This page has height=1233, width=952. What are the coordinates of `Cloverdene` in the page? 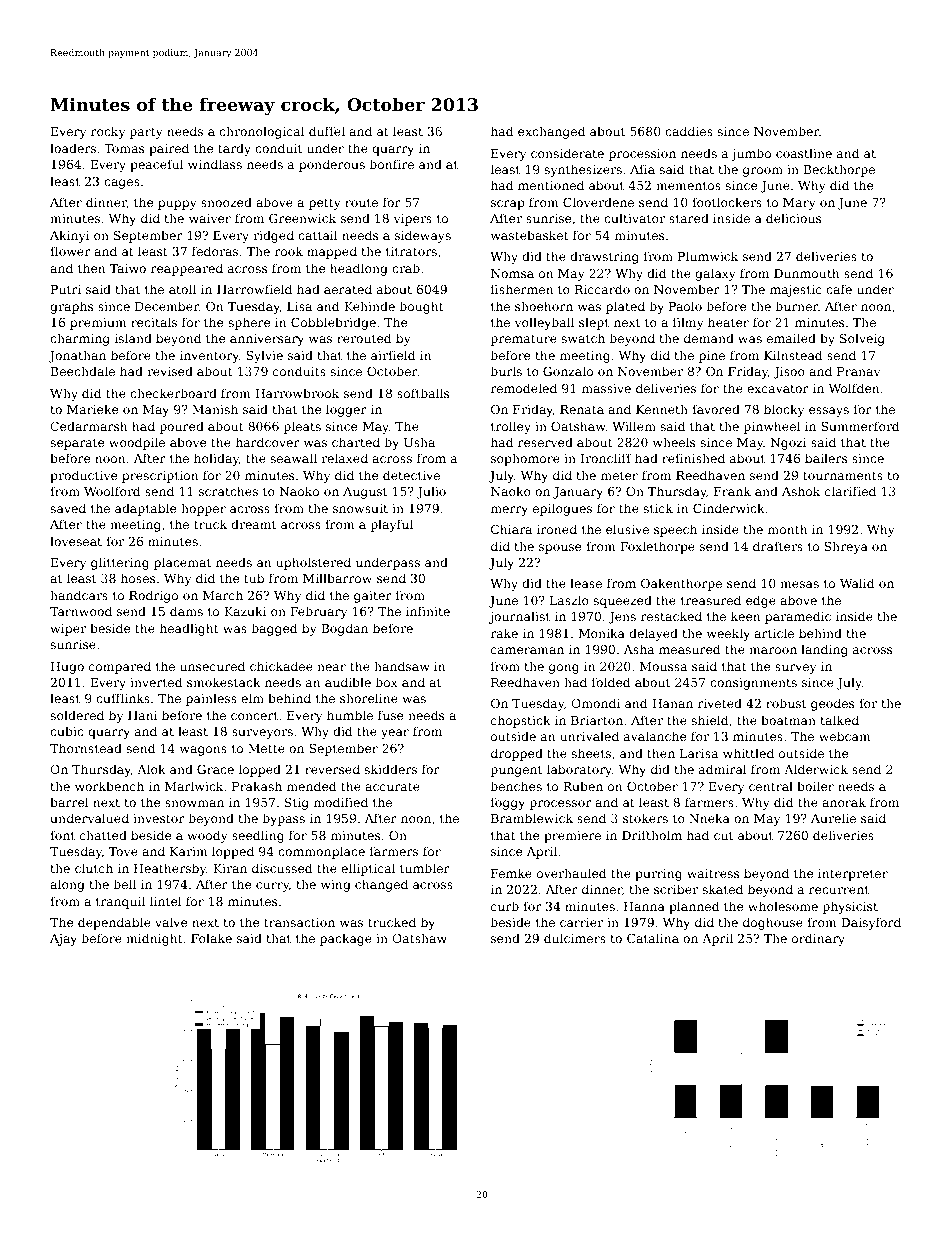 It's located at (598, 202).
